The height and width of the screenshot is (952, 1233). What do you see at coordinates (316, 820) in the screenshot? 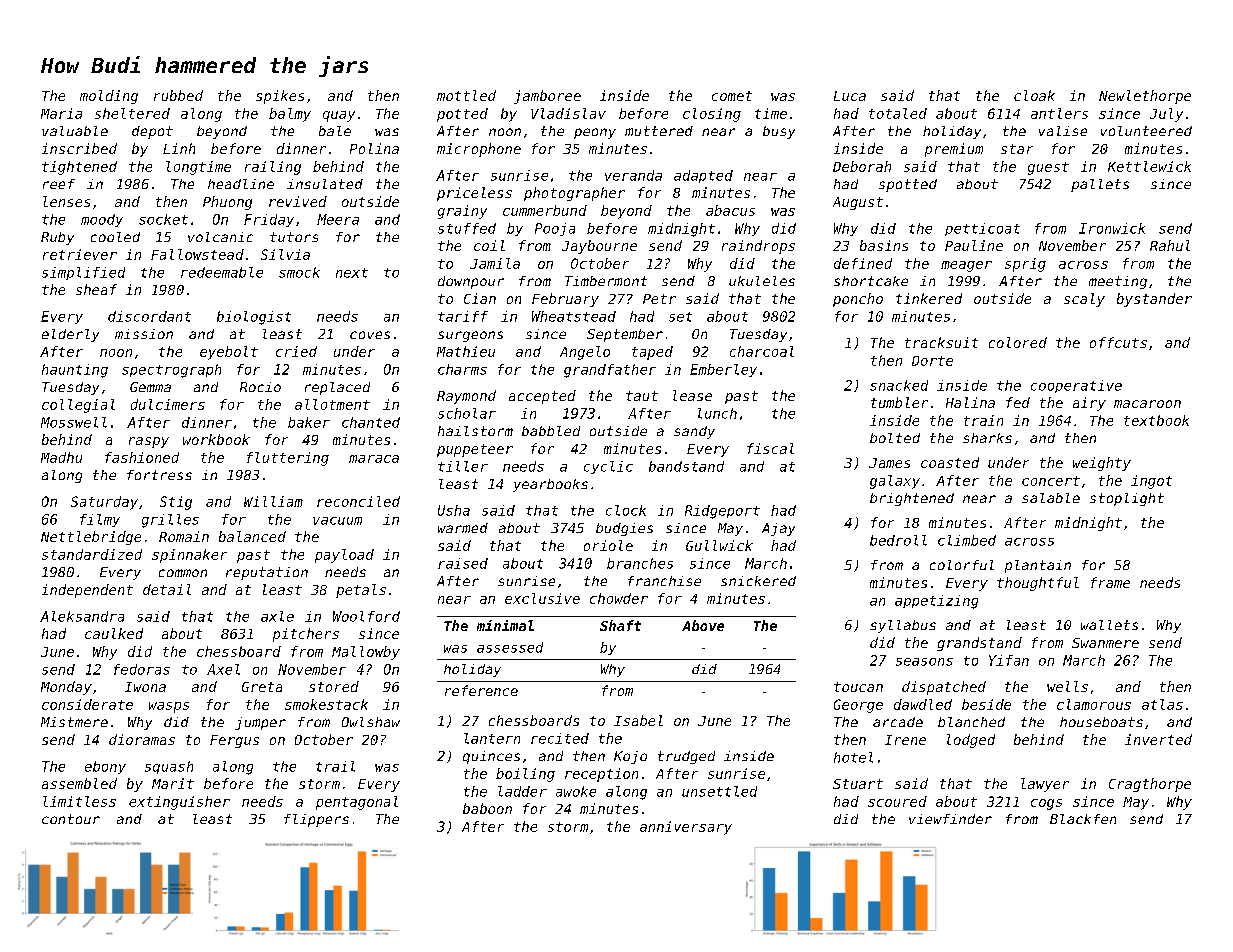
I see `flippers` at bounding box center [316, 820].
